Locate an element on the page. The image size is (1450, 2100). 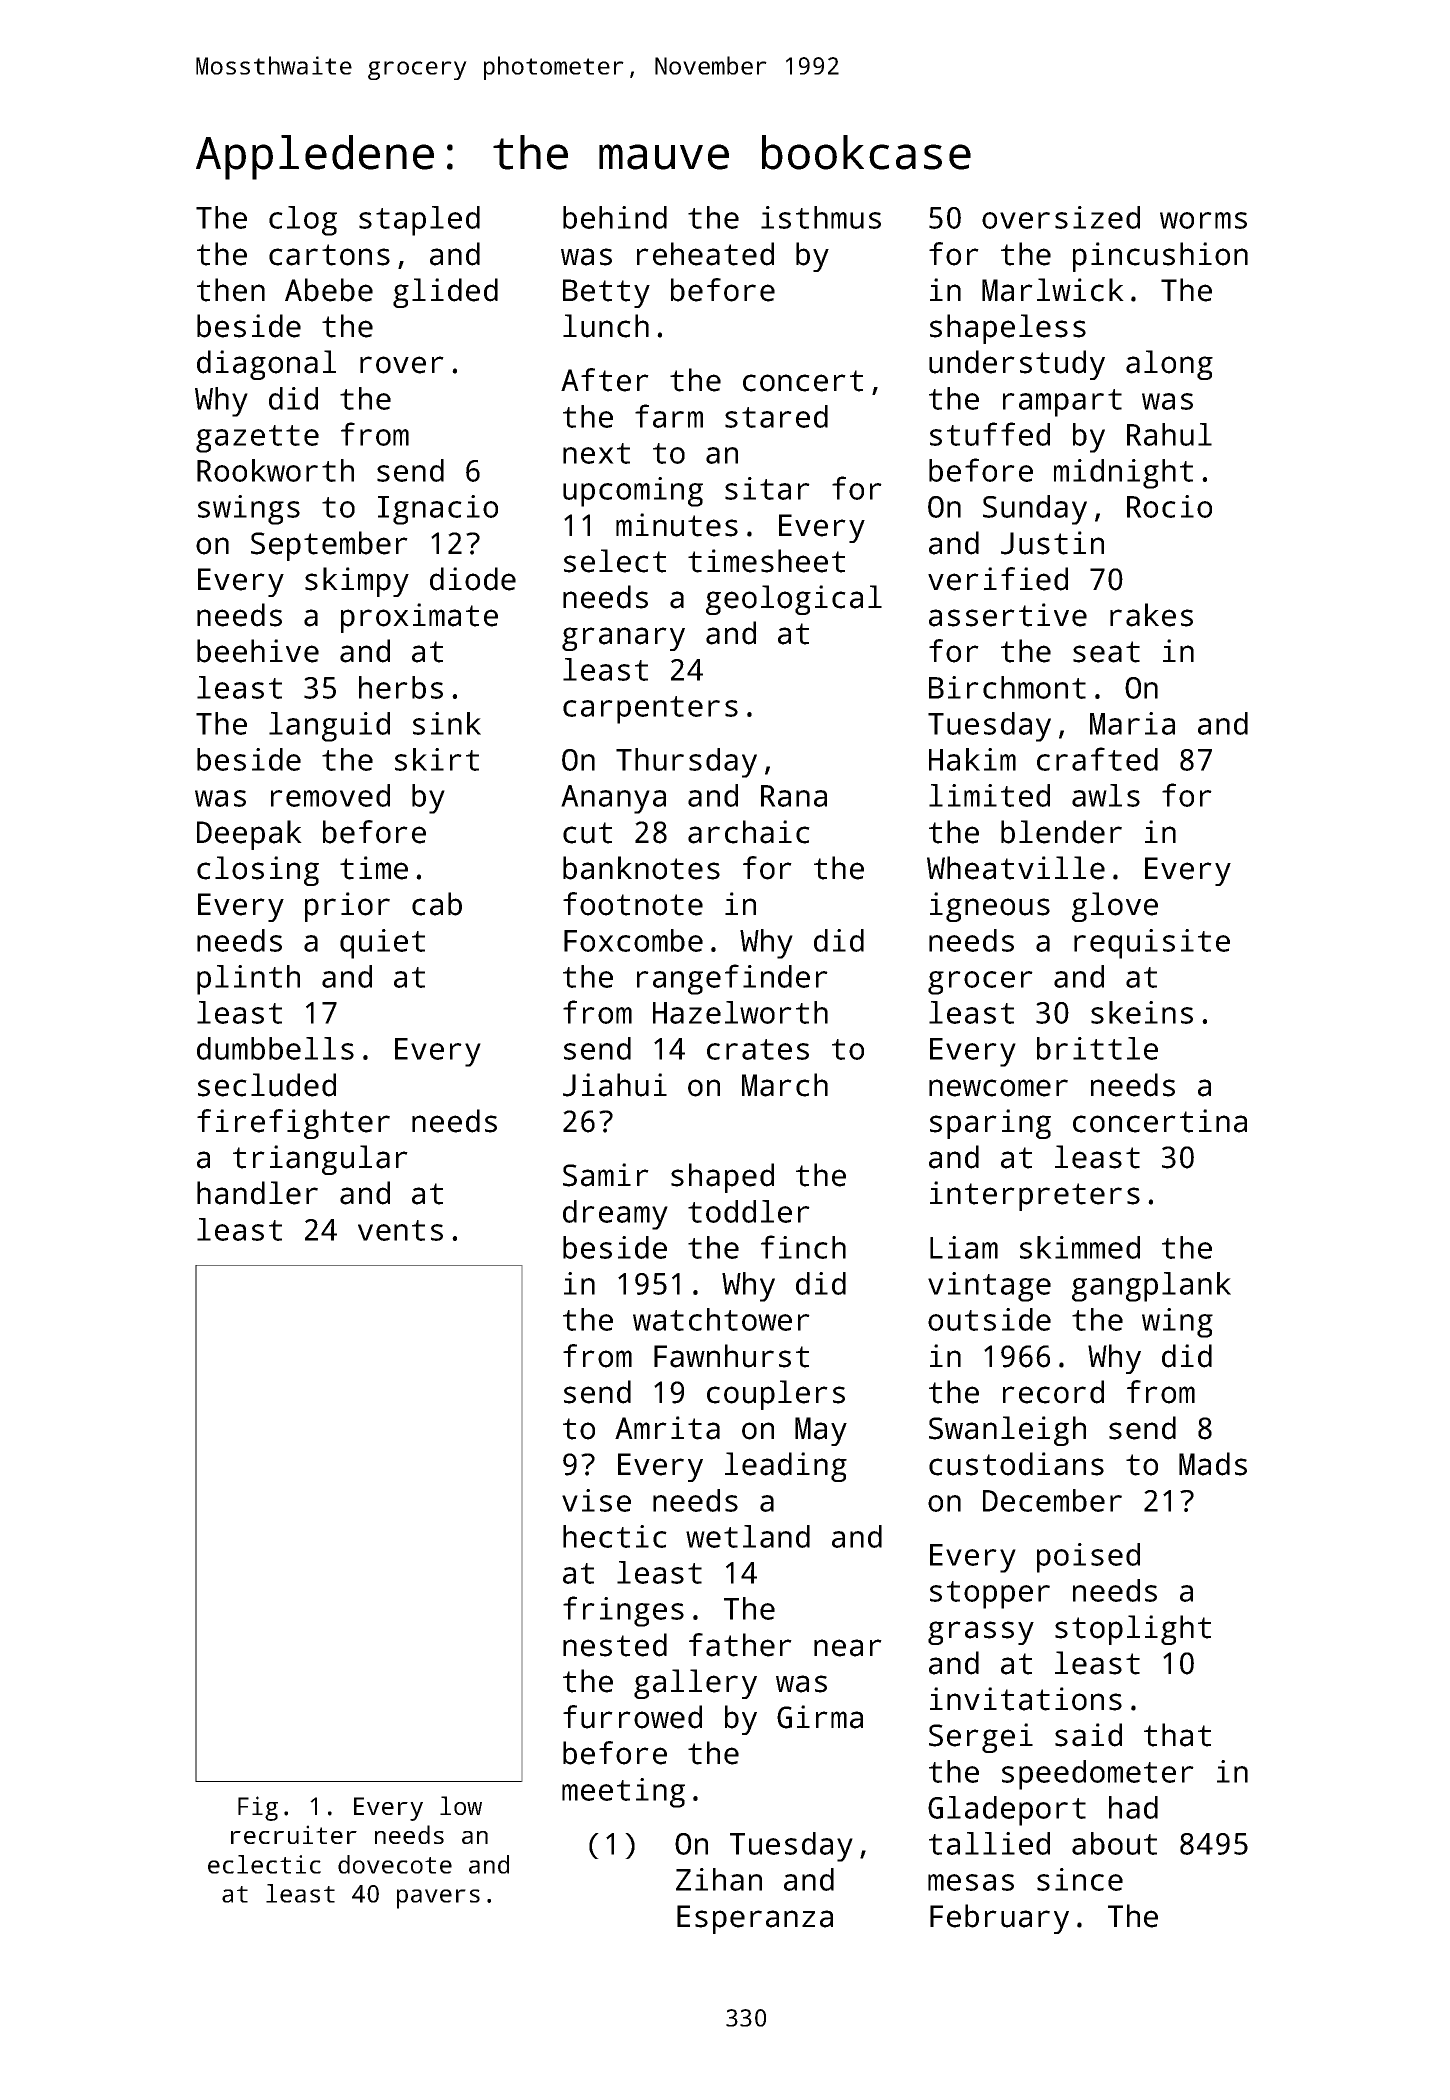
handler is located at coordinates (257, 1193).
